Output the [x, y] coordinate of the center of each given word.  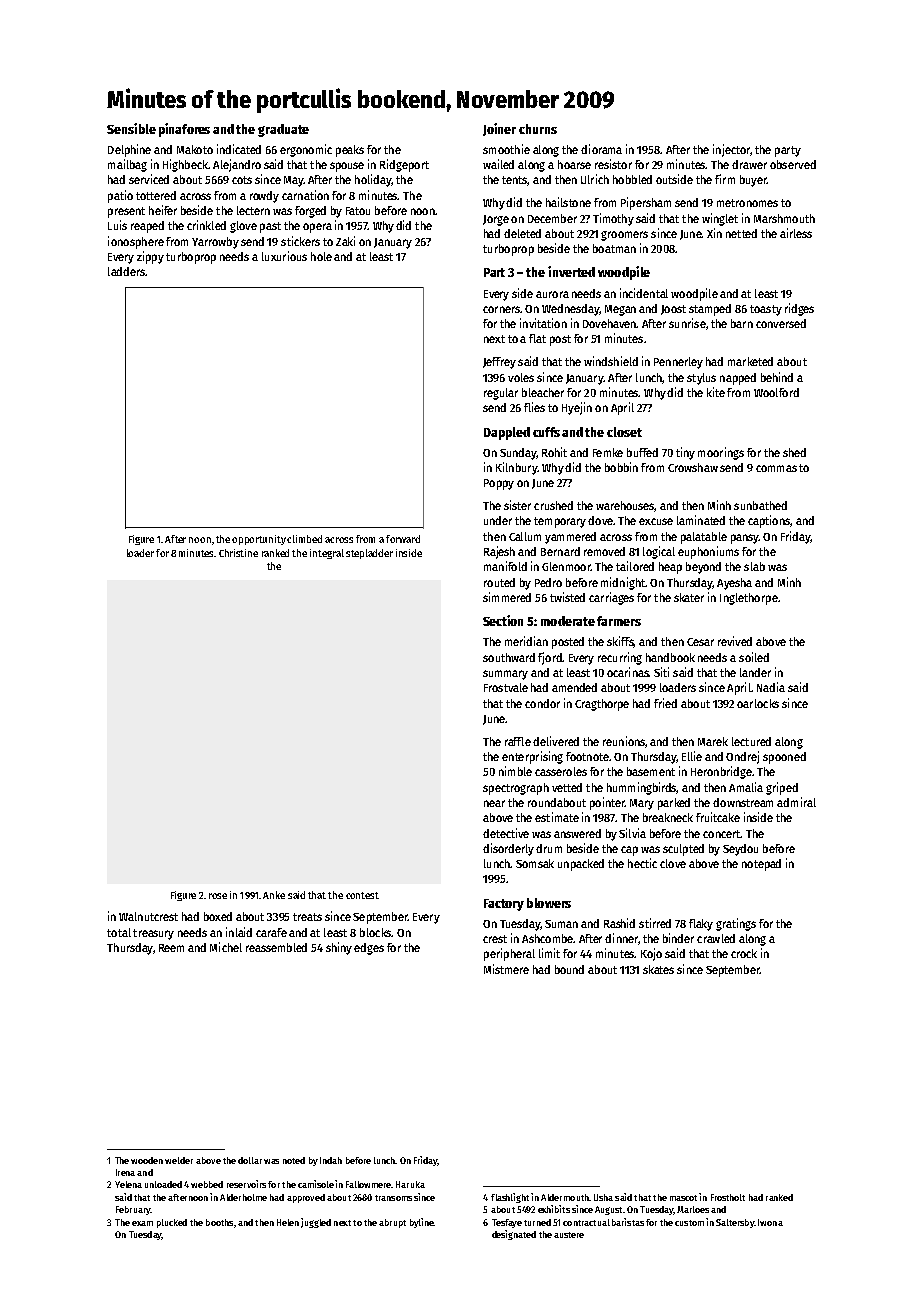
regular [501, 394]
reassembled [276, 947]
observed [793, 164]
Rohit [554, 452]
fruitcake [718, 817]
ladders [126, 271]
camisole [316, 1184]
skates [658, 969]
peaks [350, 151]
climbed [304, 539]
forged [310, 212]
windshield [611, 361]
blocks [376, 932]
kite [716, 392]
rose [218, 896]
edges [369, 949]
